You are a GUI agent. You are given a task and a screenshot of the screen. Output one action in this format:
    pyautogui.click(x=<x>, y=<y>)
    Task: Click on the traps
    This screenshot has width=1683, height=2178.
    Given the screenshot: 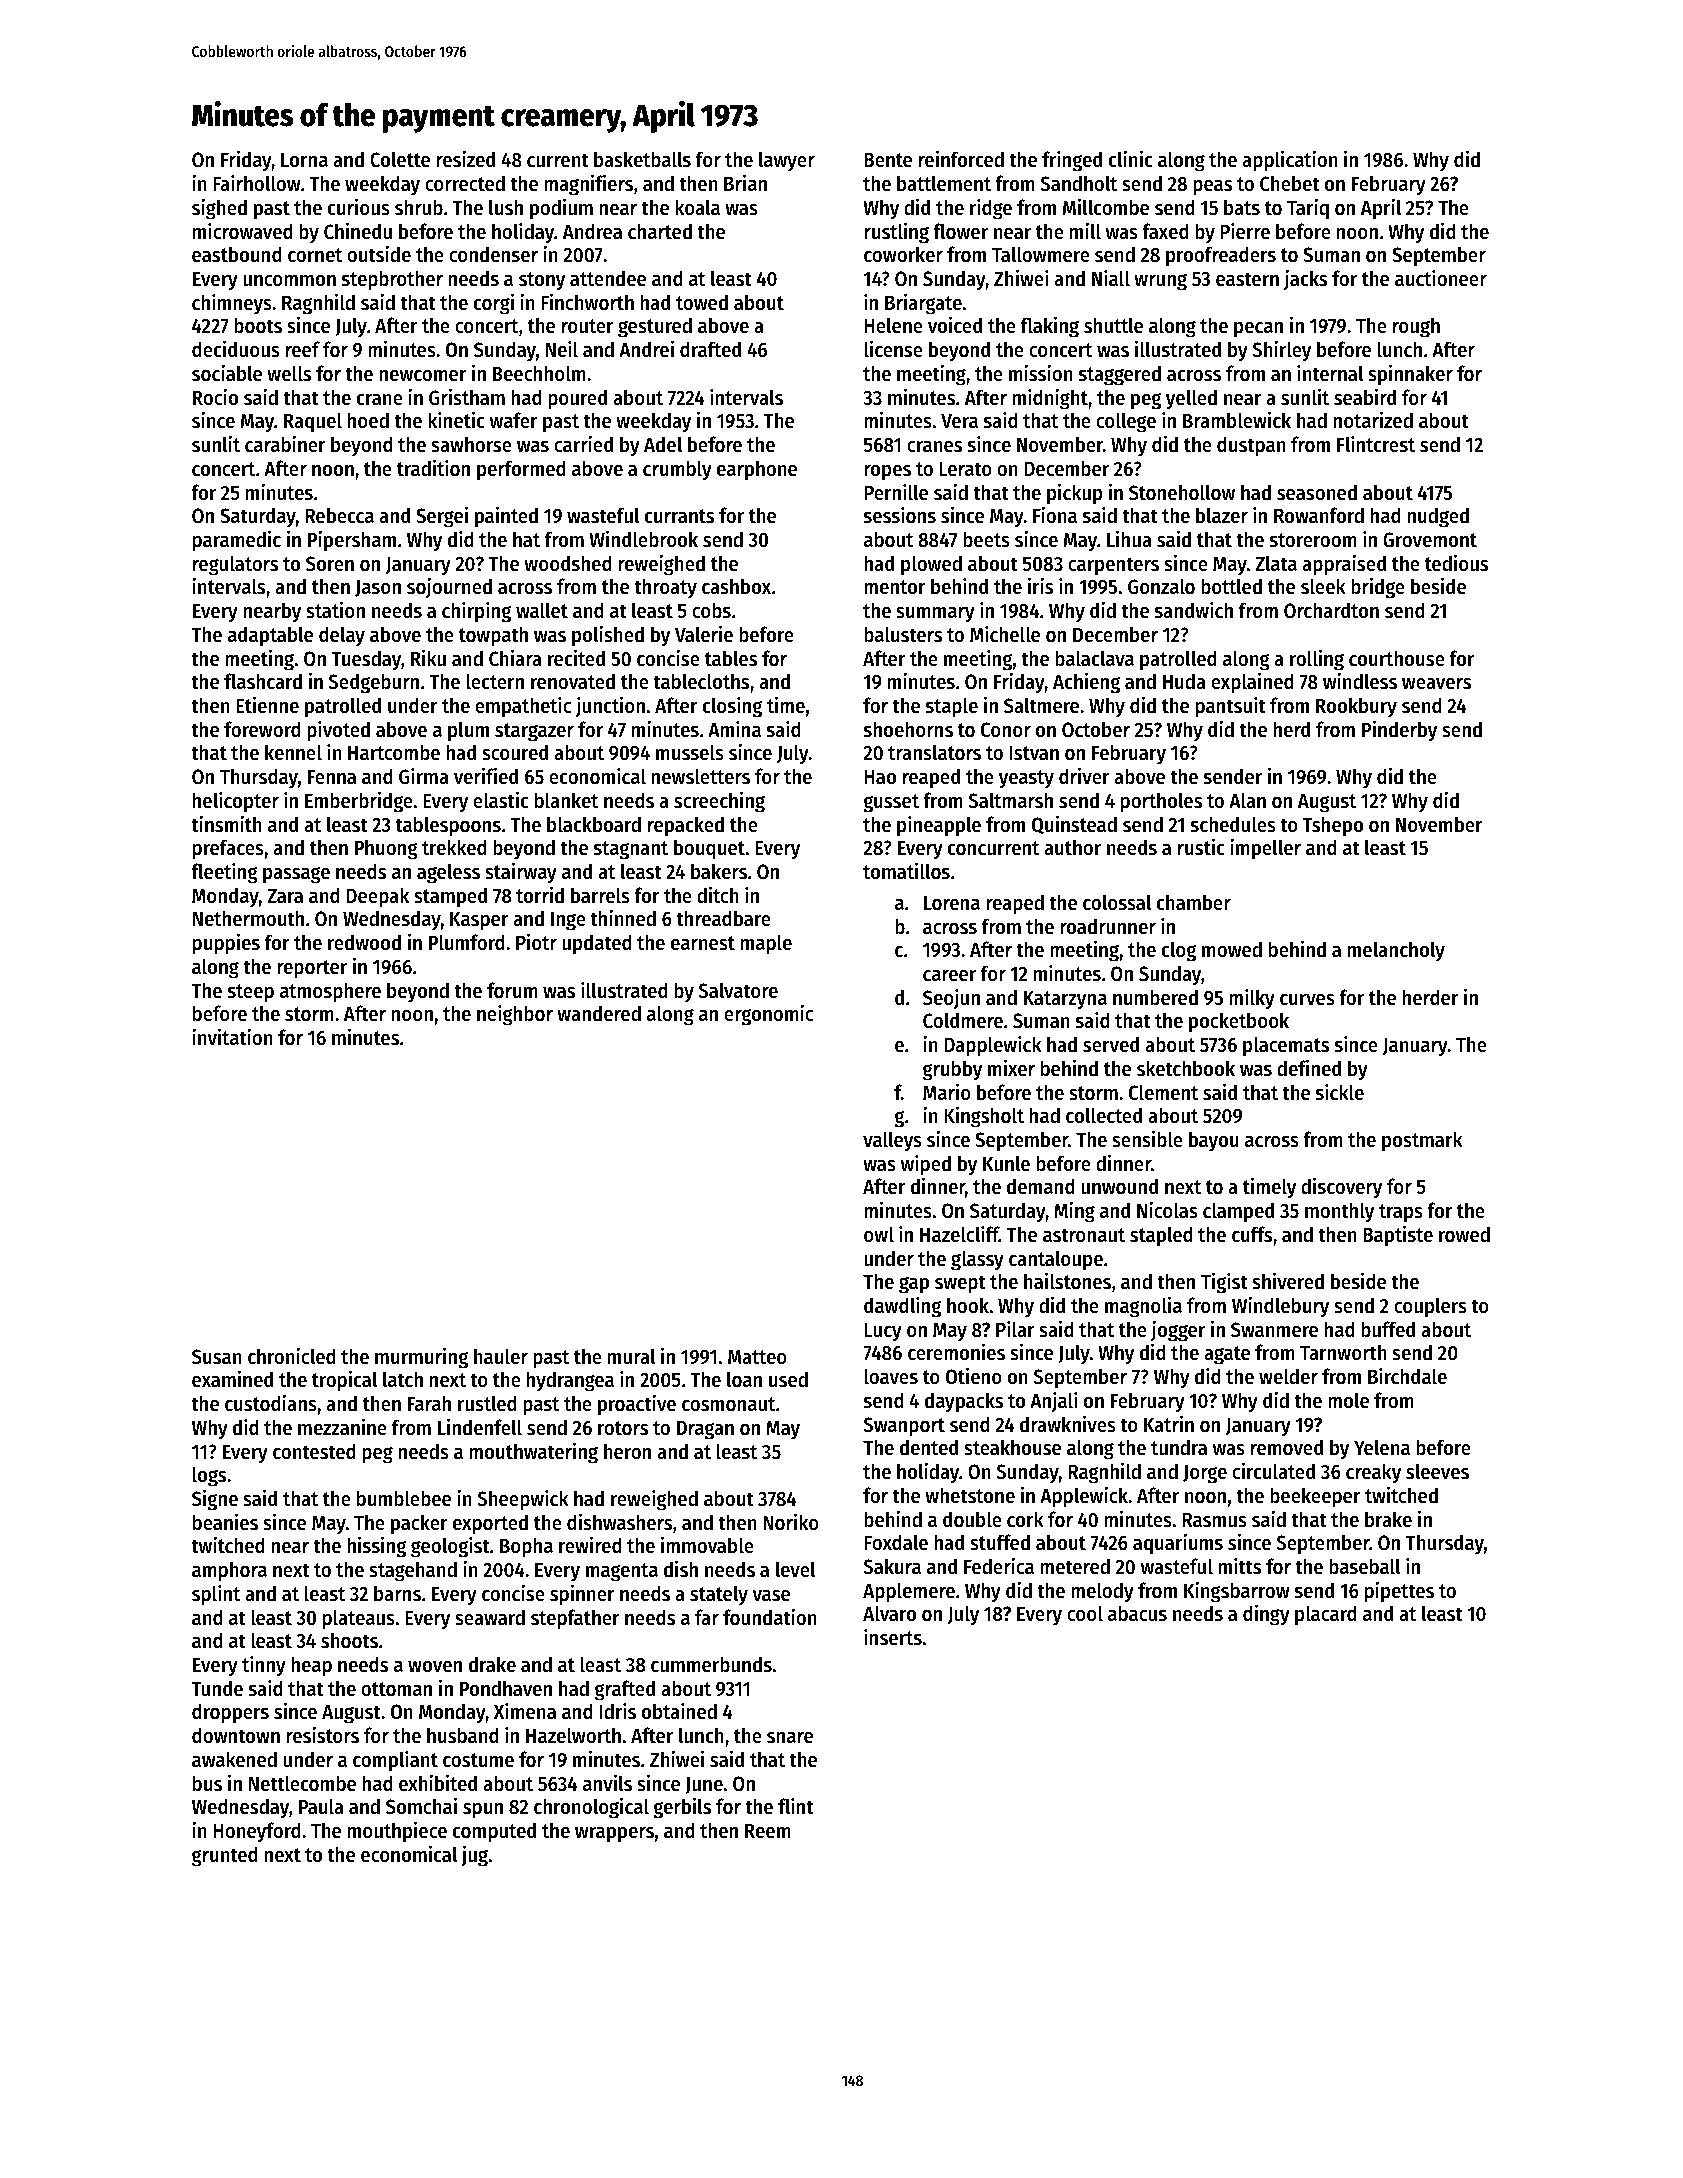 What is the action you would take?
    pyautogui.click(x=1401, y=1213)
